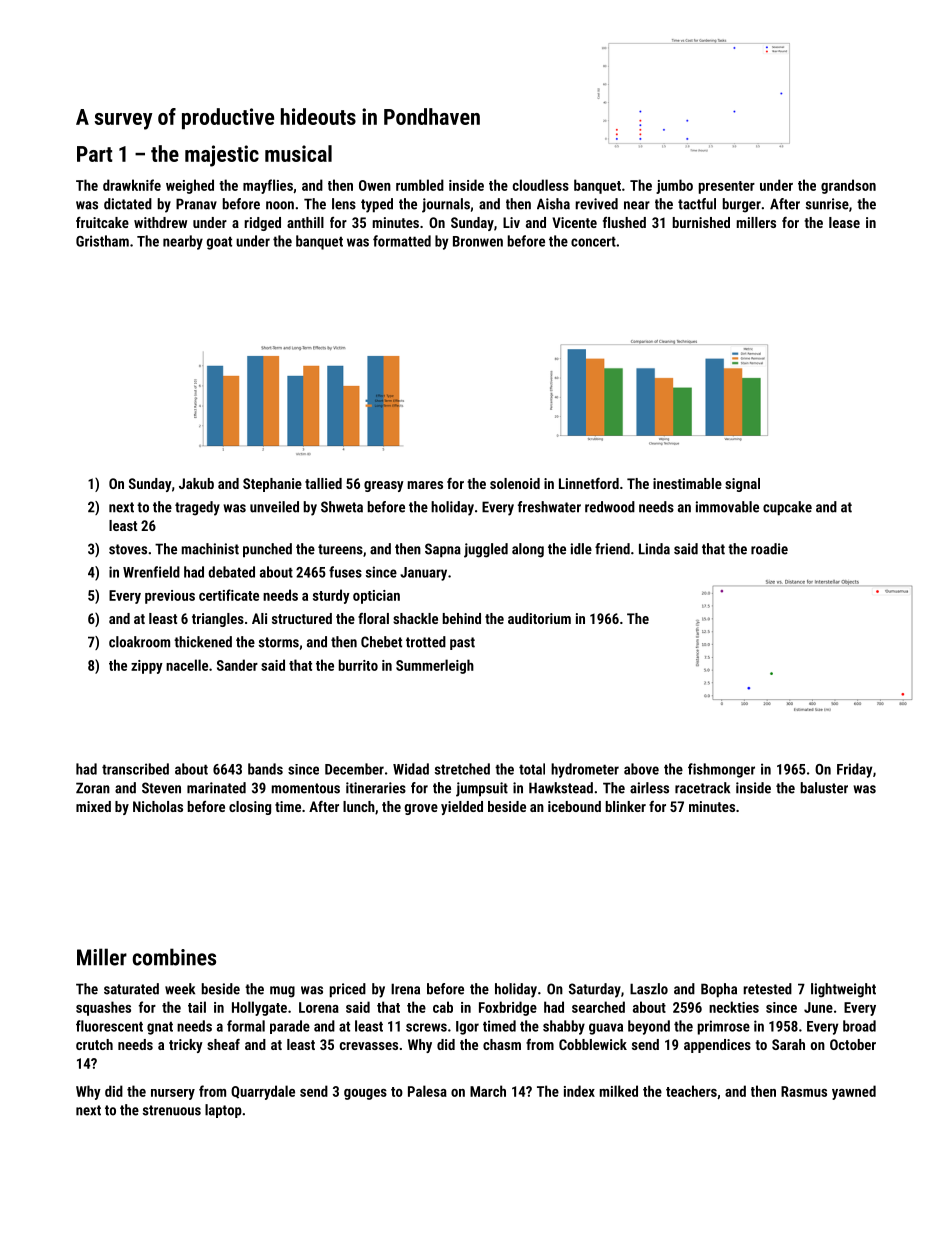  I want to click on roadie, so click(769, 549).
